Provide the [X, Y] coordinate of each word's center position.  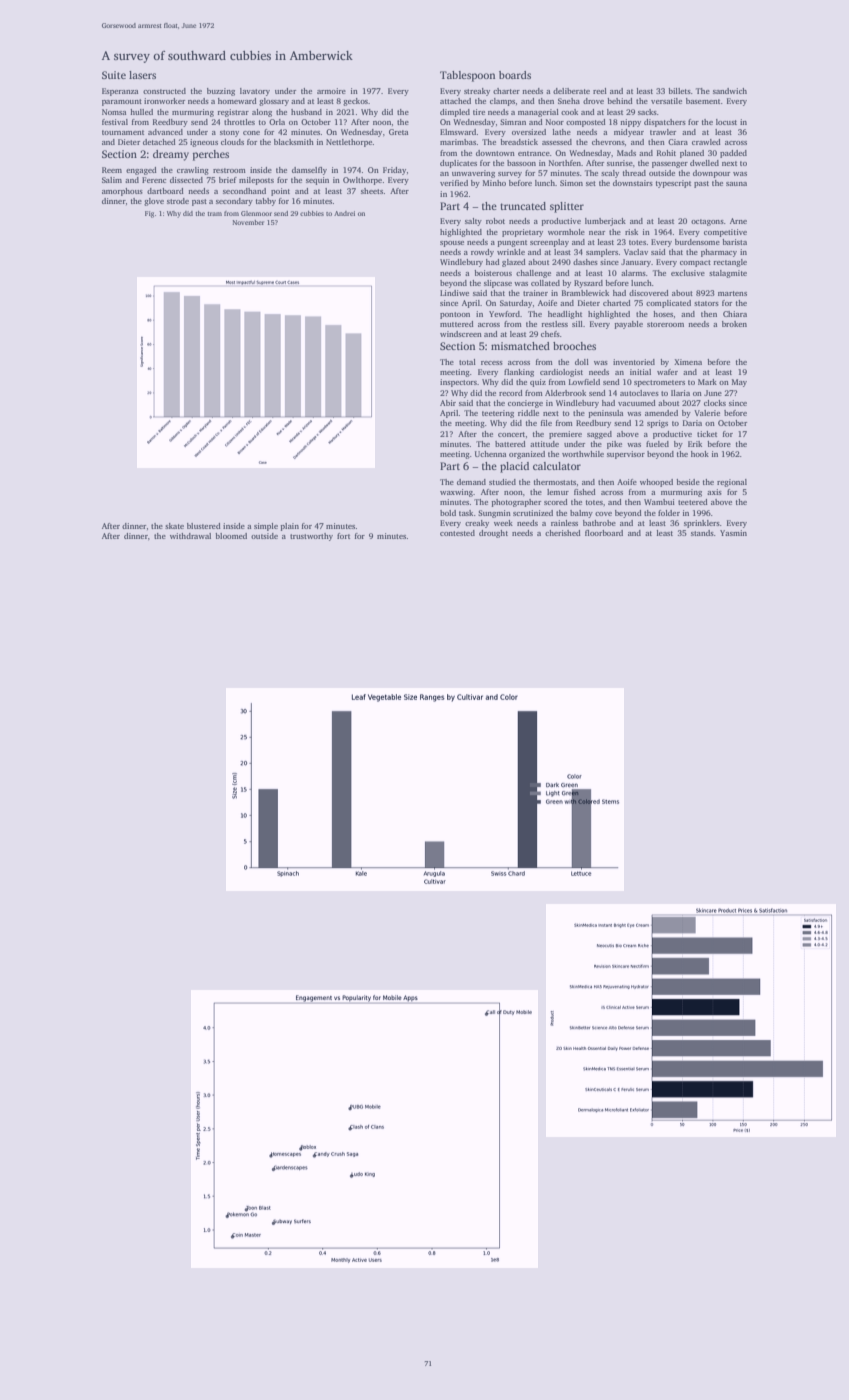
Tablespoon [467, 76]
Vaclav [636, 252]
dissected [186, 180]
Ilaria [680, 393]
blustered [204, 526]
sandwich [730, 91]
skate [174, 526]
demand [471, 482]
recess [492, 363]
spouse [452, 244]
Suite [114, 75]
